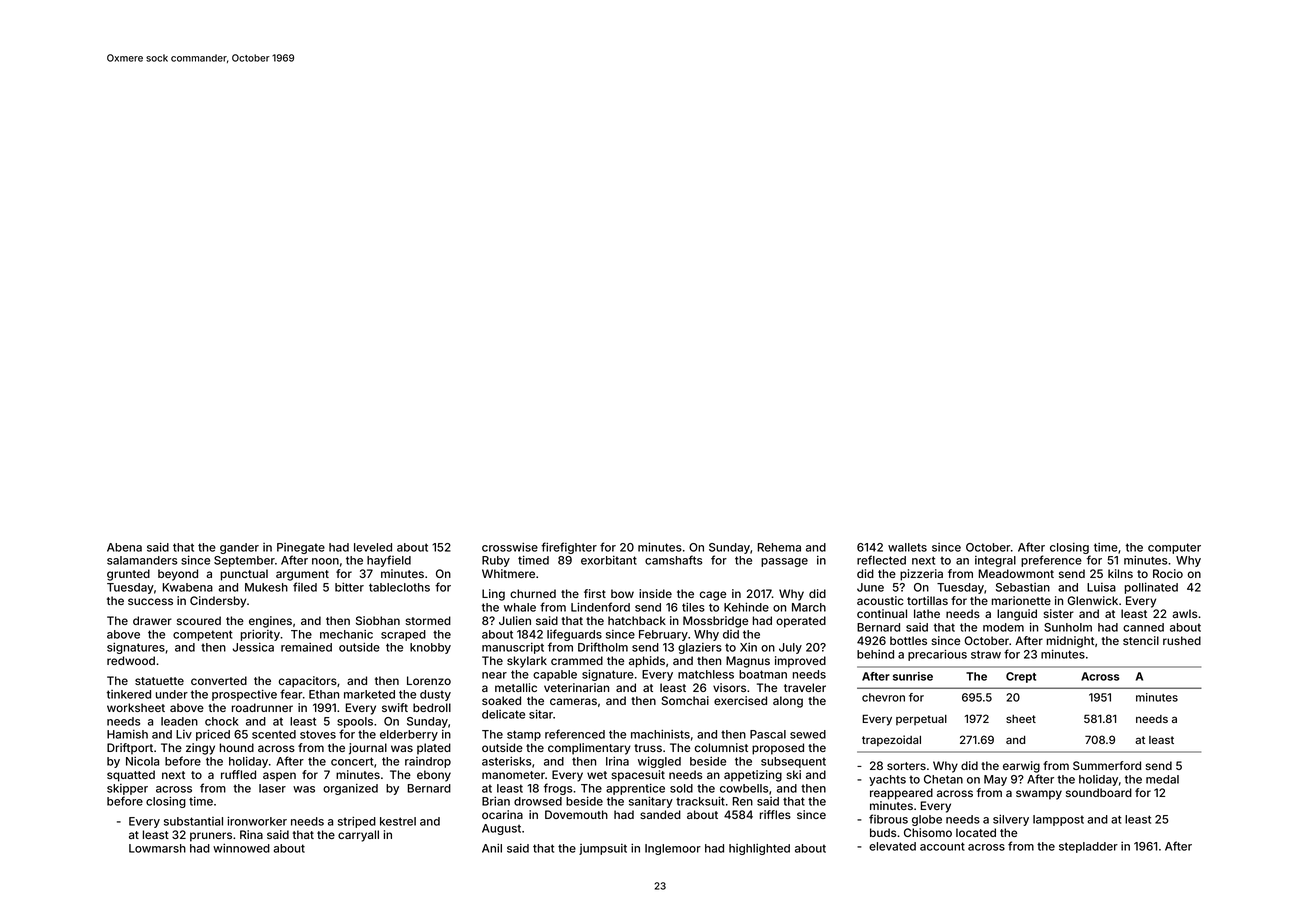 This screenshot has height=924, width=1308. Describe the element at coordinates (1023, 587) in the screenshot. I see `Sebastian` at that location.
